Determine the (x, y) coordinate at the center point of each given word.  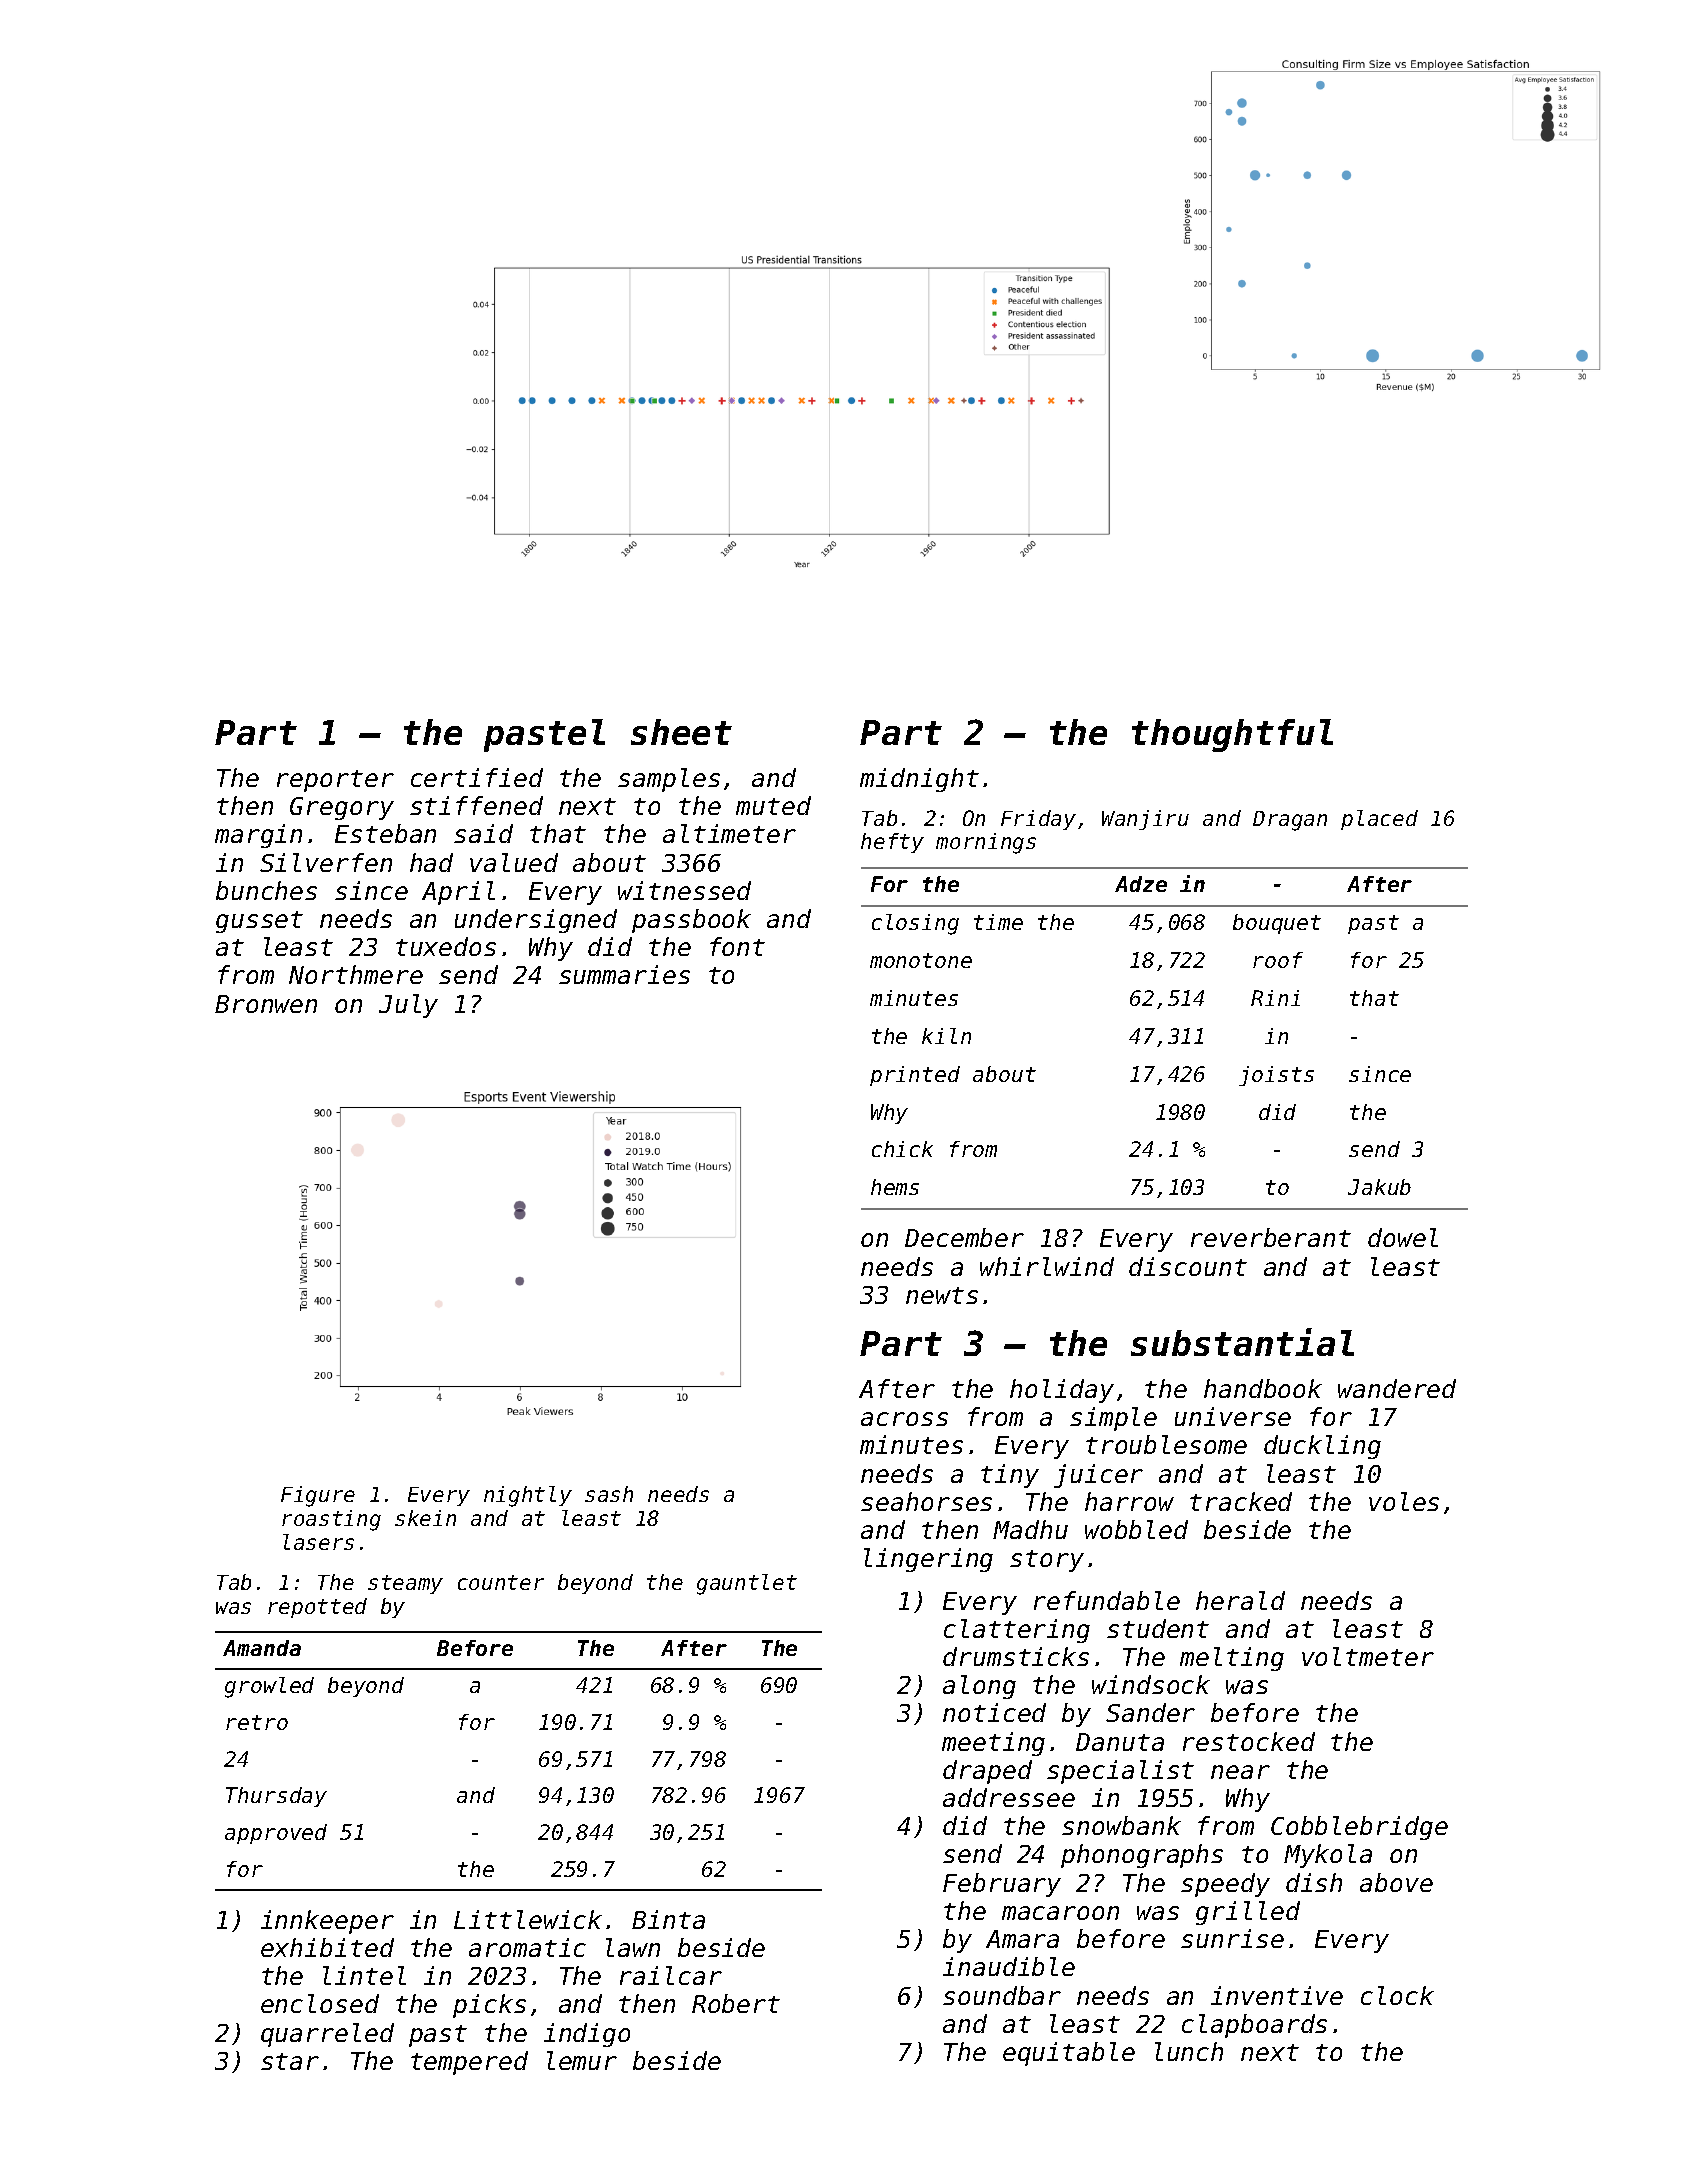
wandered (1397, 1388)
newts (942, 1295)
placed (1379, 820)
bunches (266, 890)
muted (773, 805)
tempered (469, 2063)
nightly (528, 1496)
